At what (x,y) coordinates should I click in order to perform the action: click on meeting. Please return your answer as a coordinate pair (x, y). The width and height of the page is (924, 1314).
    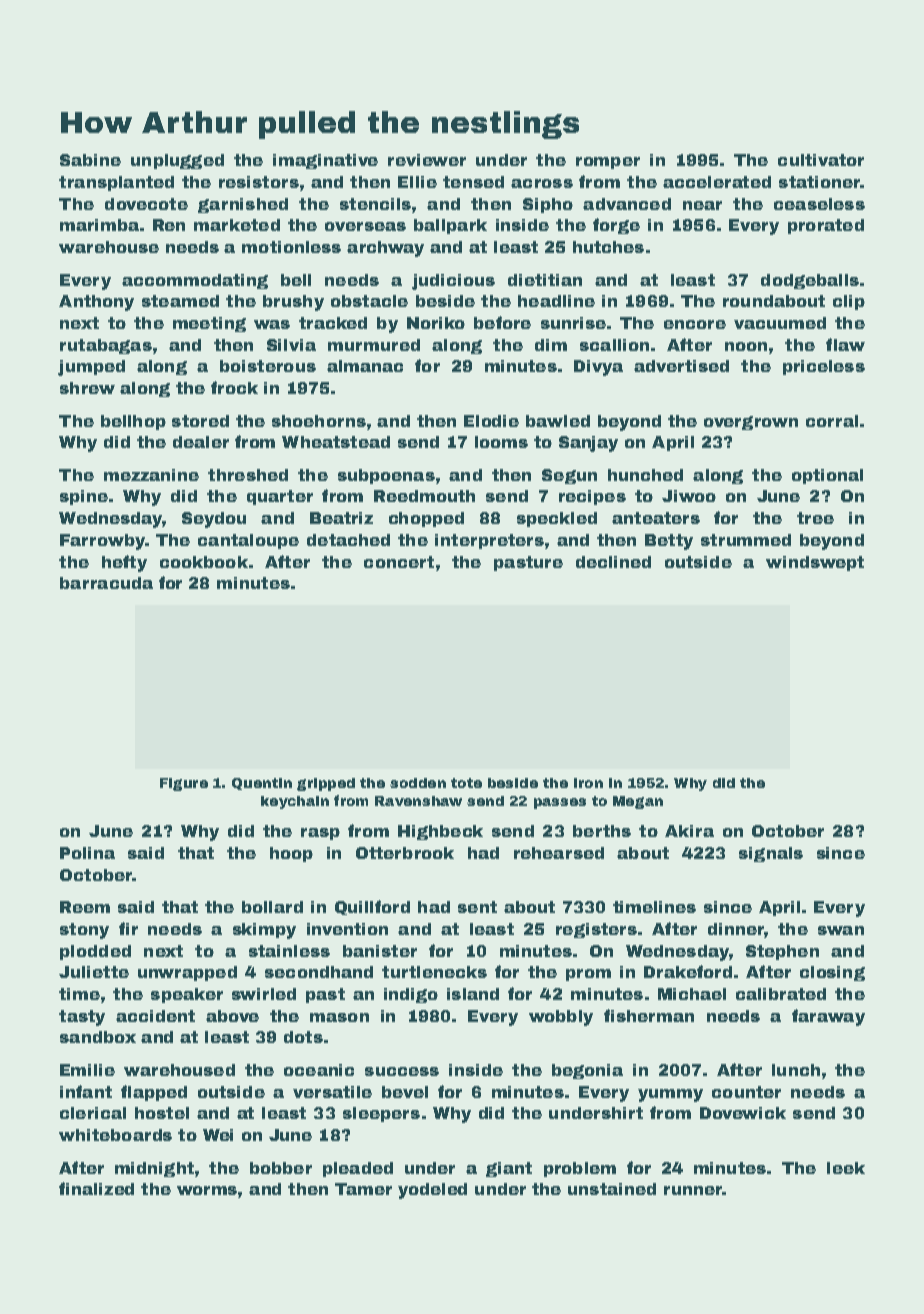
    Looking at the image, I should click on (209, 324).
